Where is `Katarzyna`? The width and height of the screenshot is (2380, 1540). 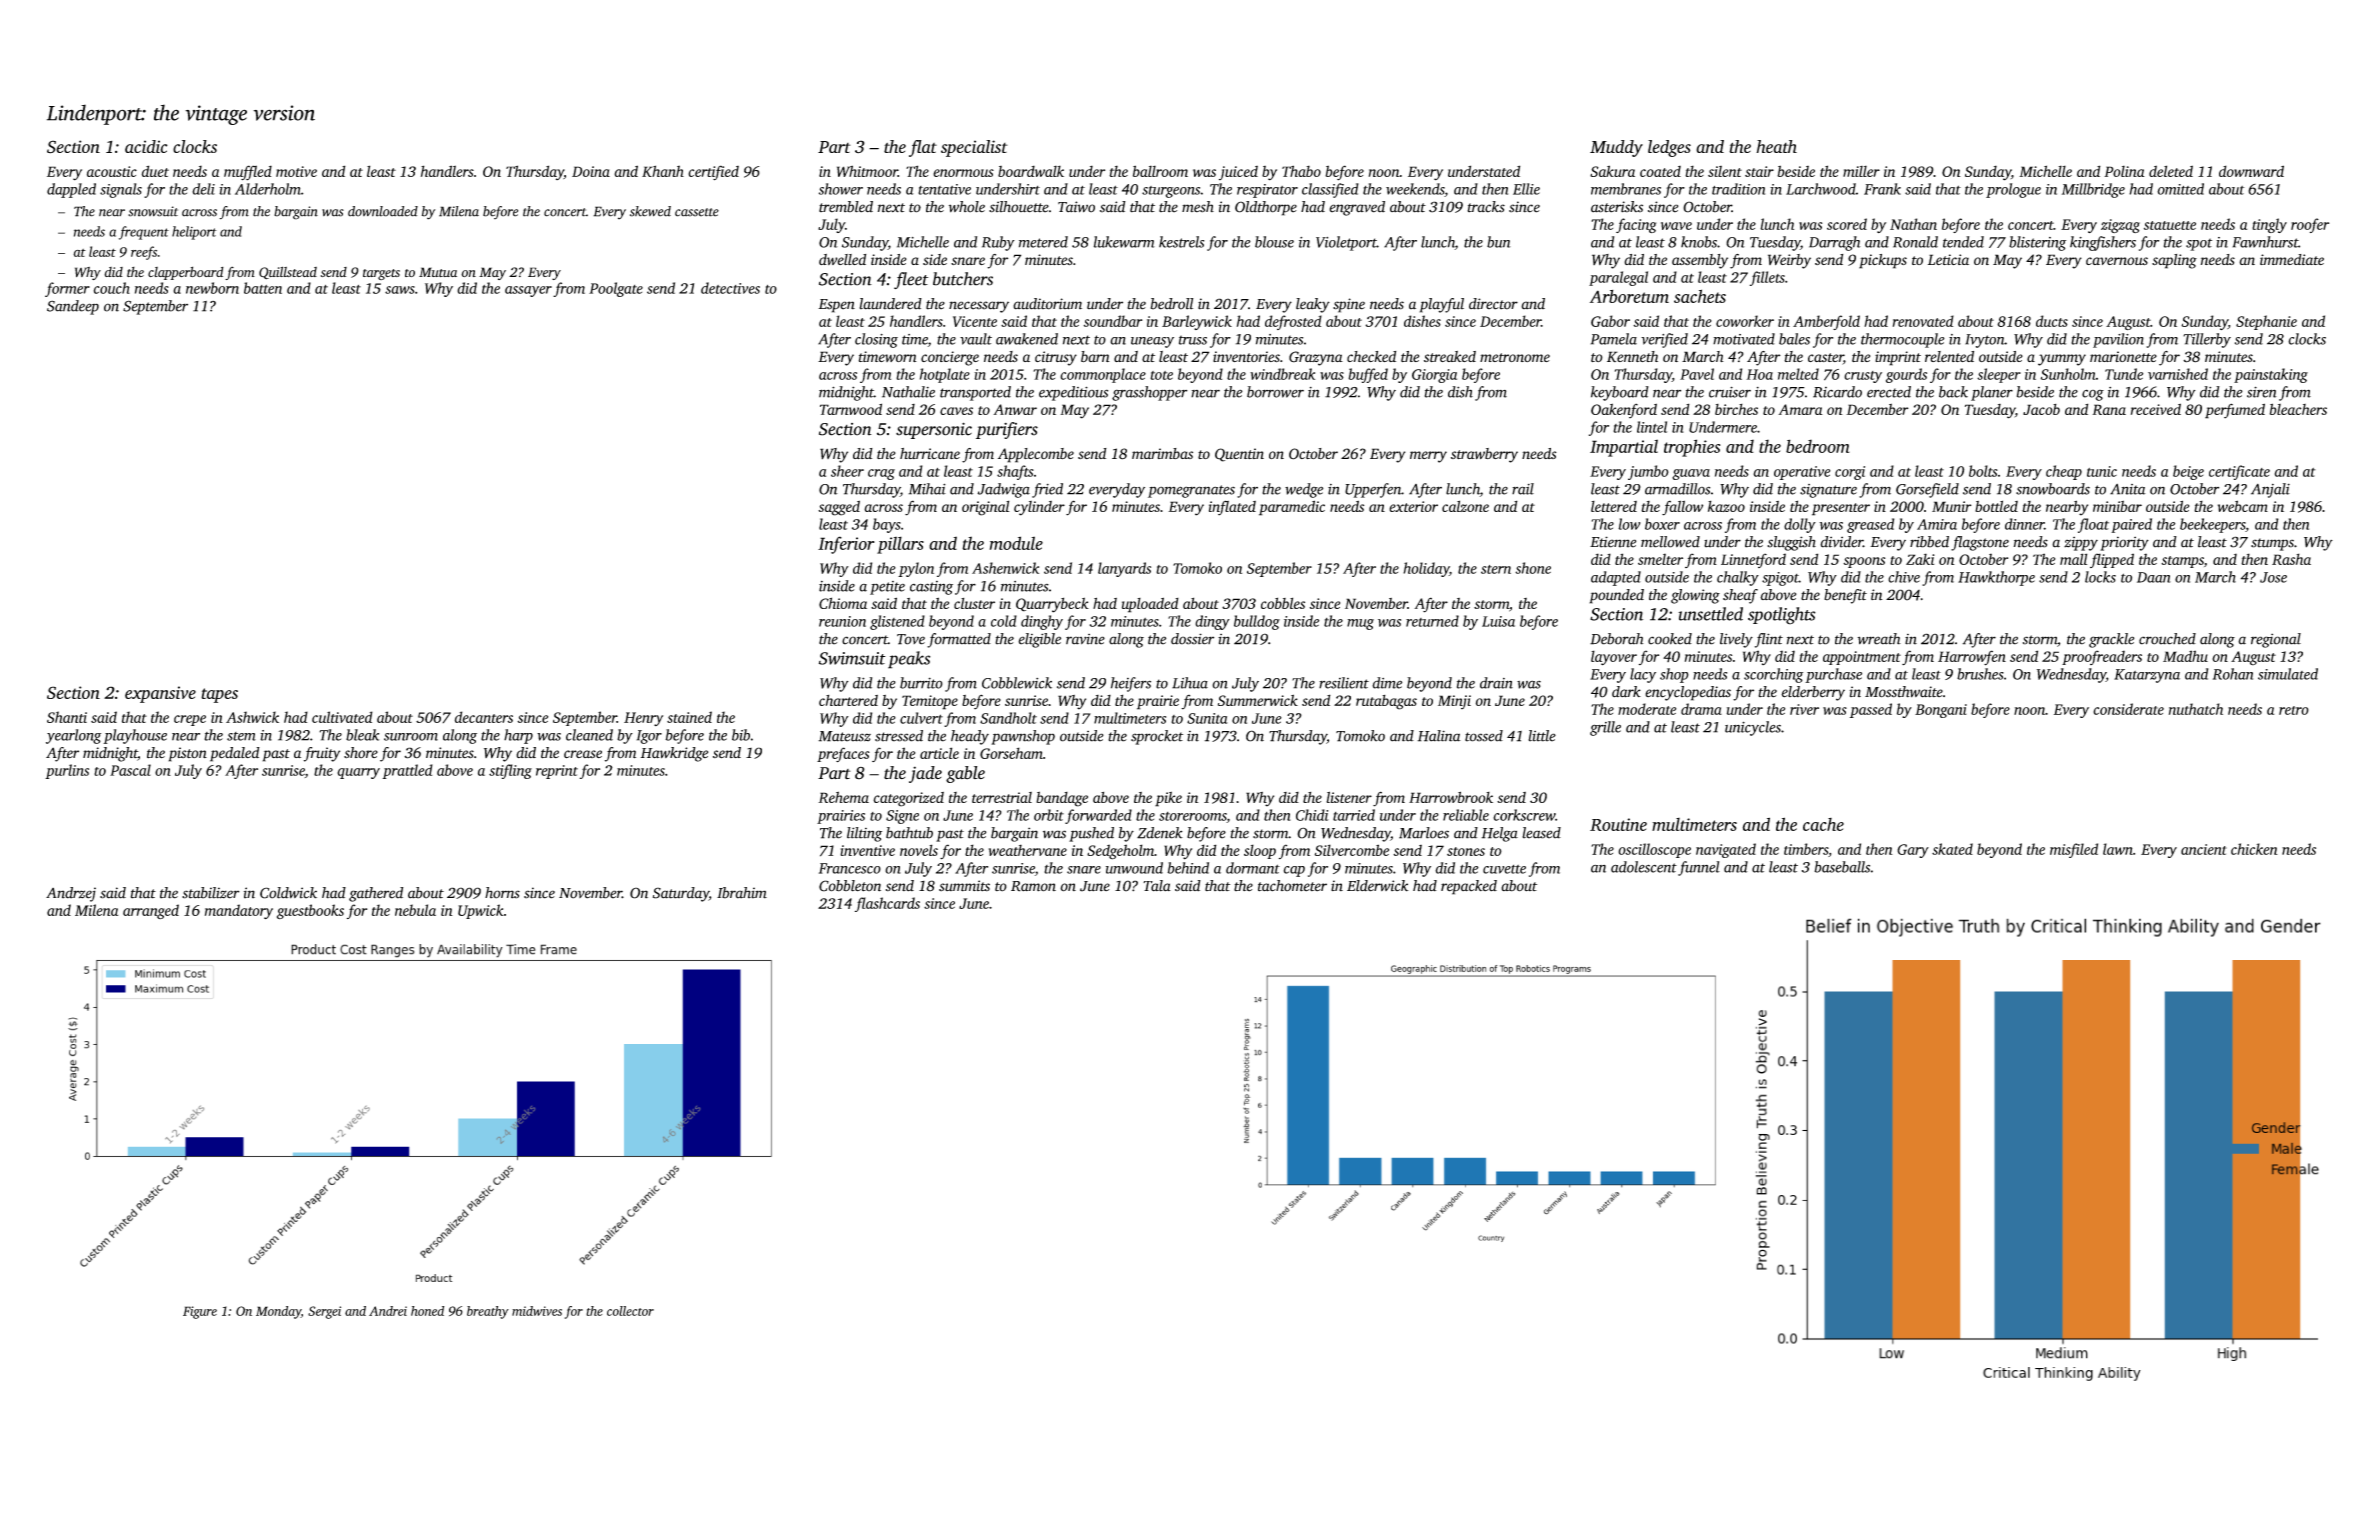 Katarzyna is located at coordinates (2147, 676).
